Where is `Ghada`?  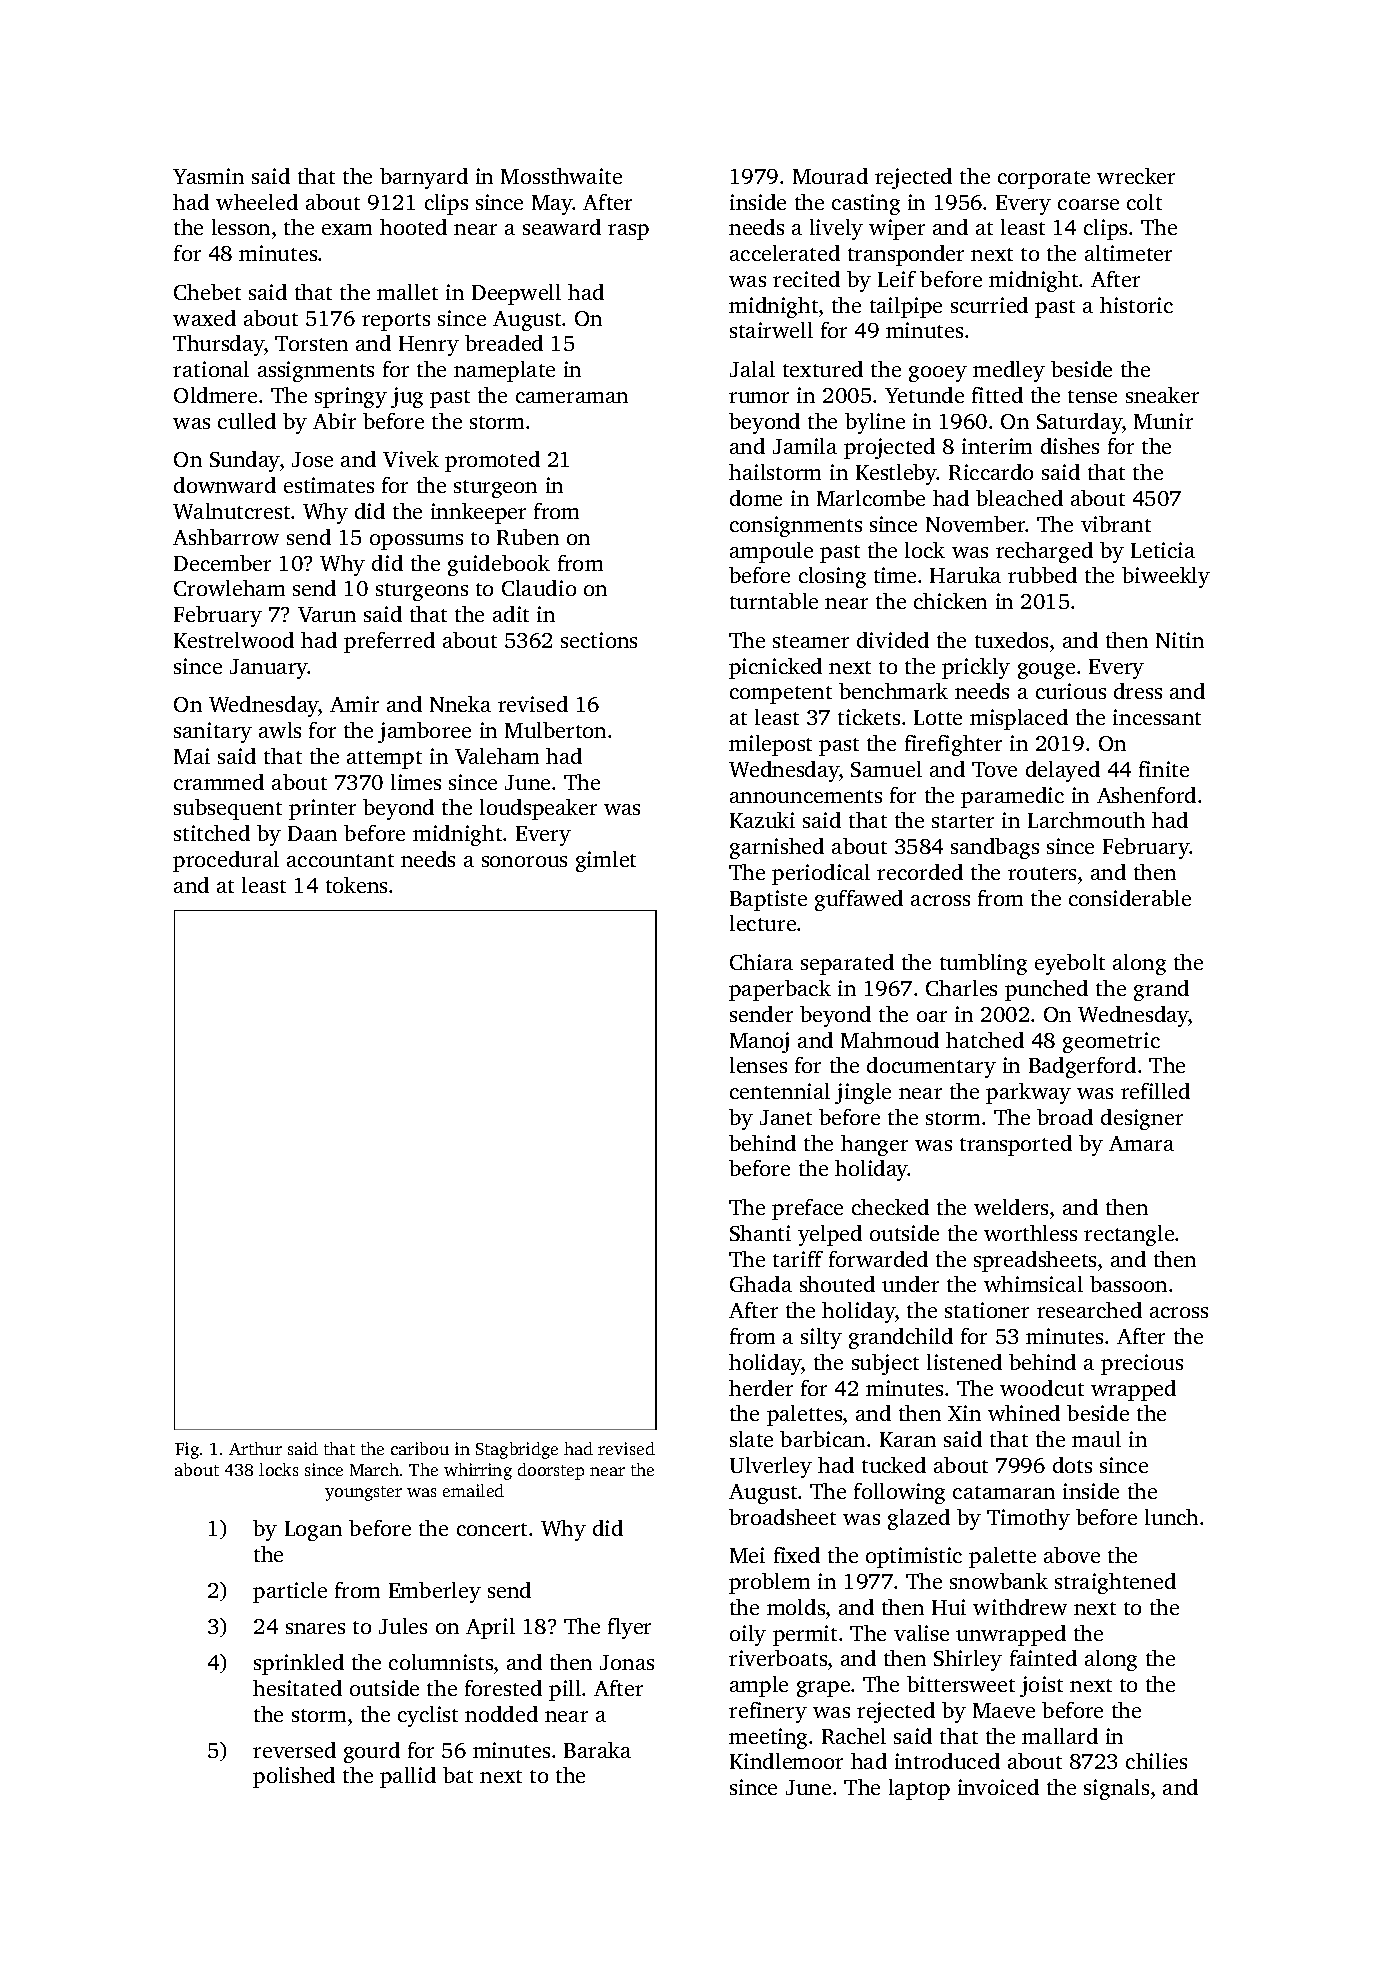 Ghada is located at coordinates (761, 1284).
